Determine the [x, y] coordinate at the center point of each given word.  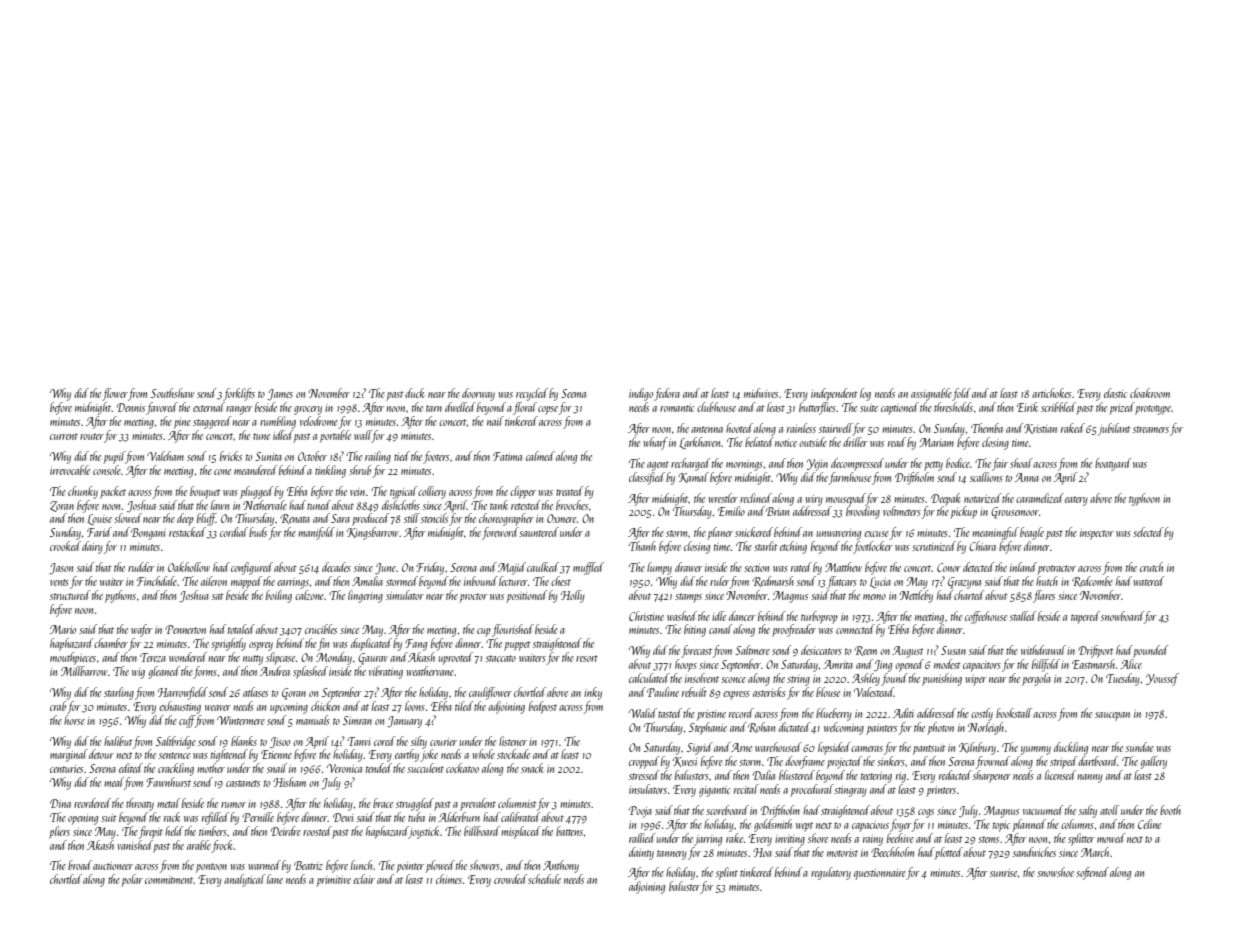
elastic [1115, 393]
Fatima [507, 456]
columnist [517, 803]
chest [561, 581]
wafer [142, 630]
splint [727, 873]
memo [874, 597]
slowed [128, 518]
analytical [244, 880]
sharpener [992, 776]
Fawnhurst [168, 782]
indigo [641, 394]
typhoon [1144, 499]
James [280, 395]
